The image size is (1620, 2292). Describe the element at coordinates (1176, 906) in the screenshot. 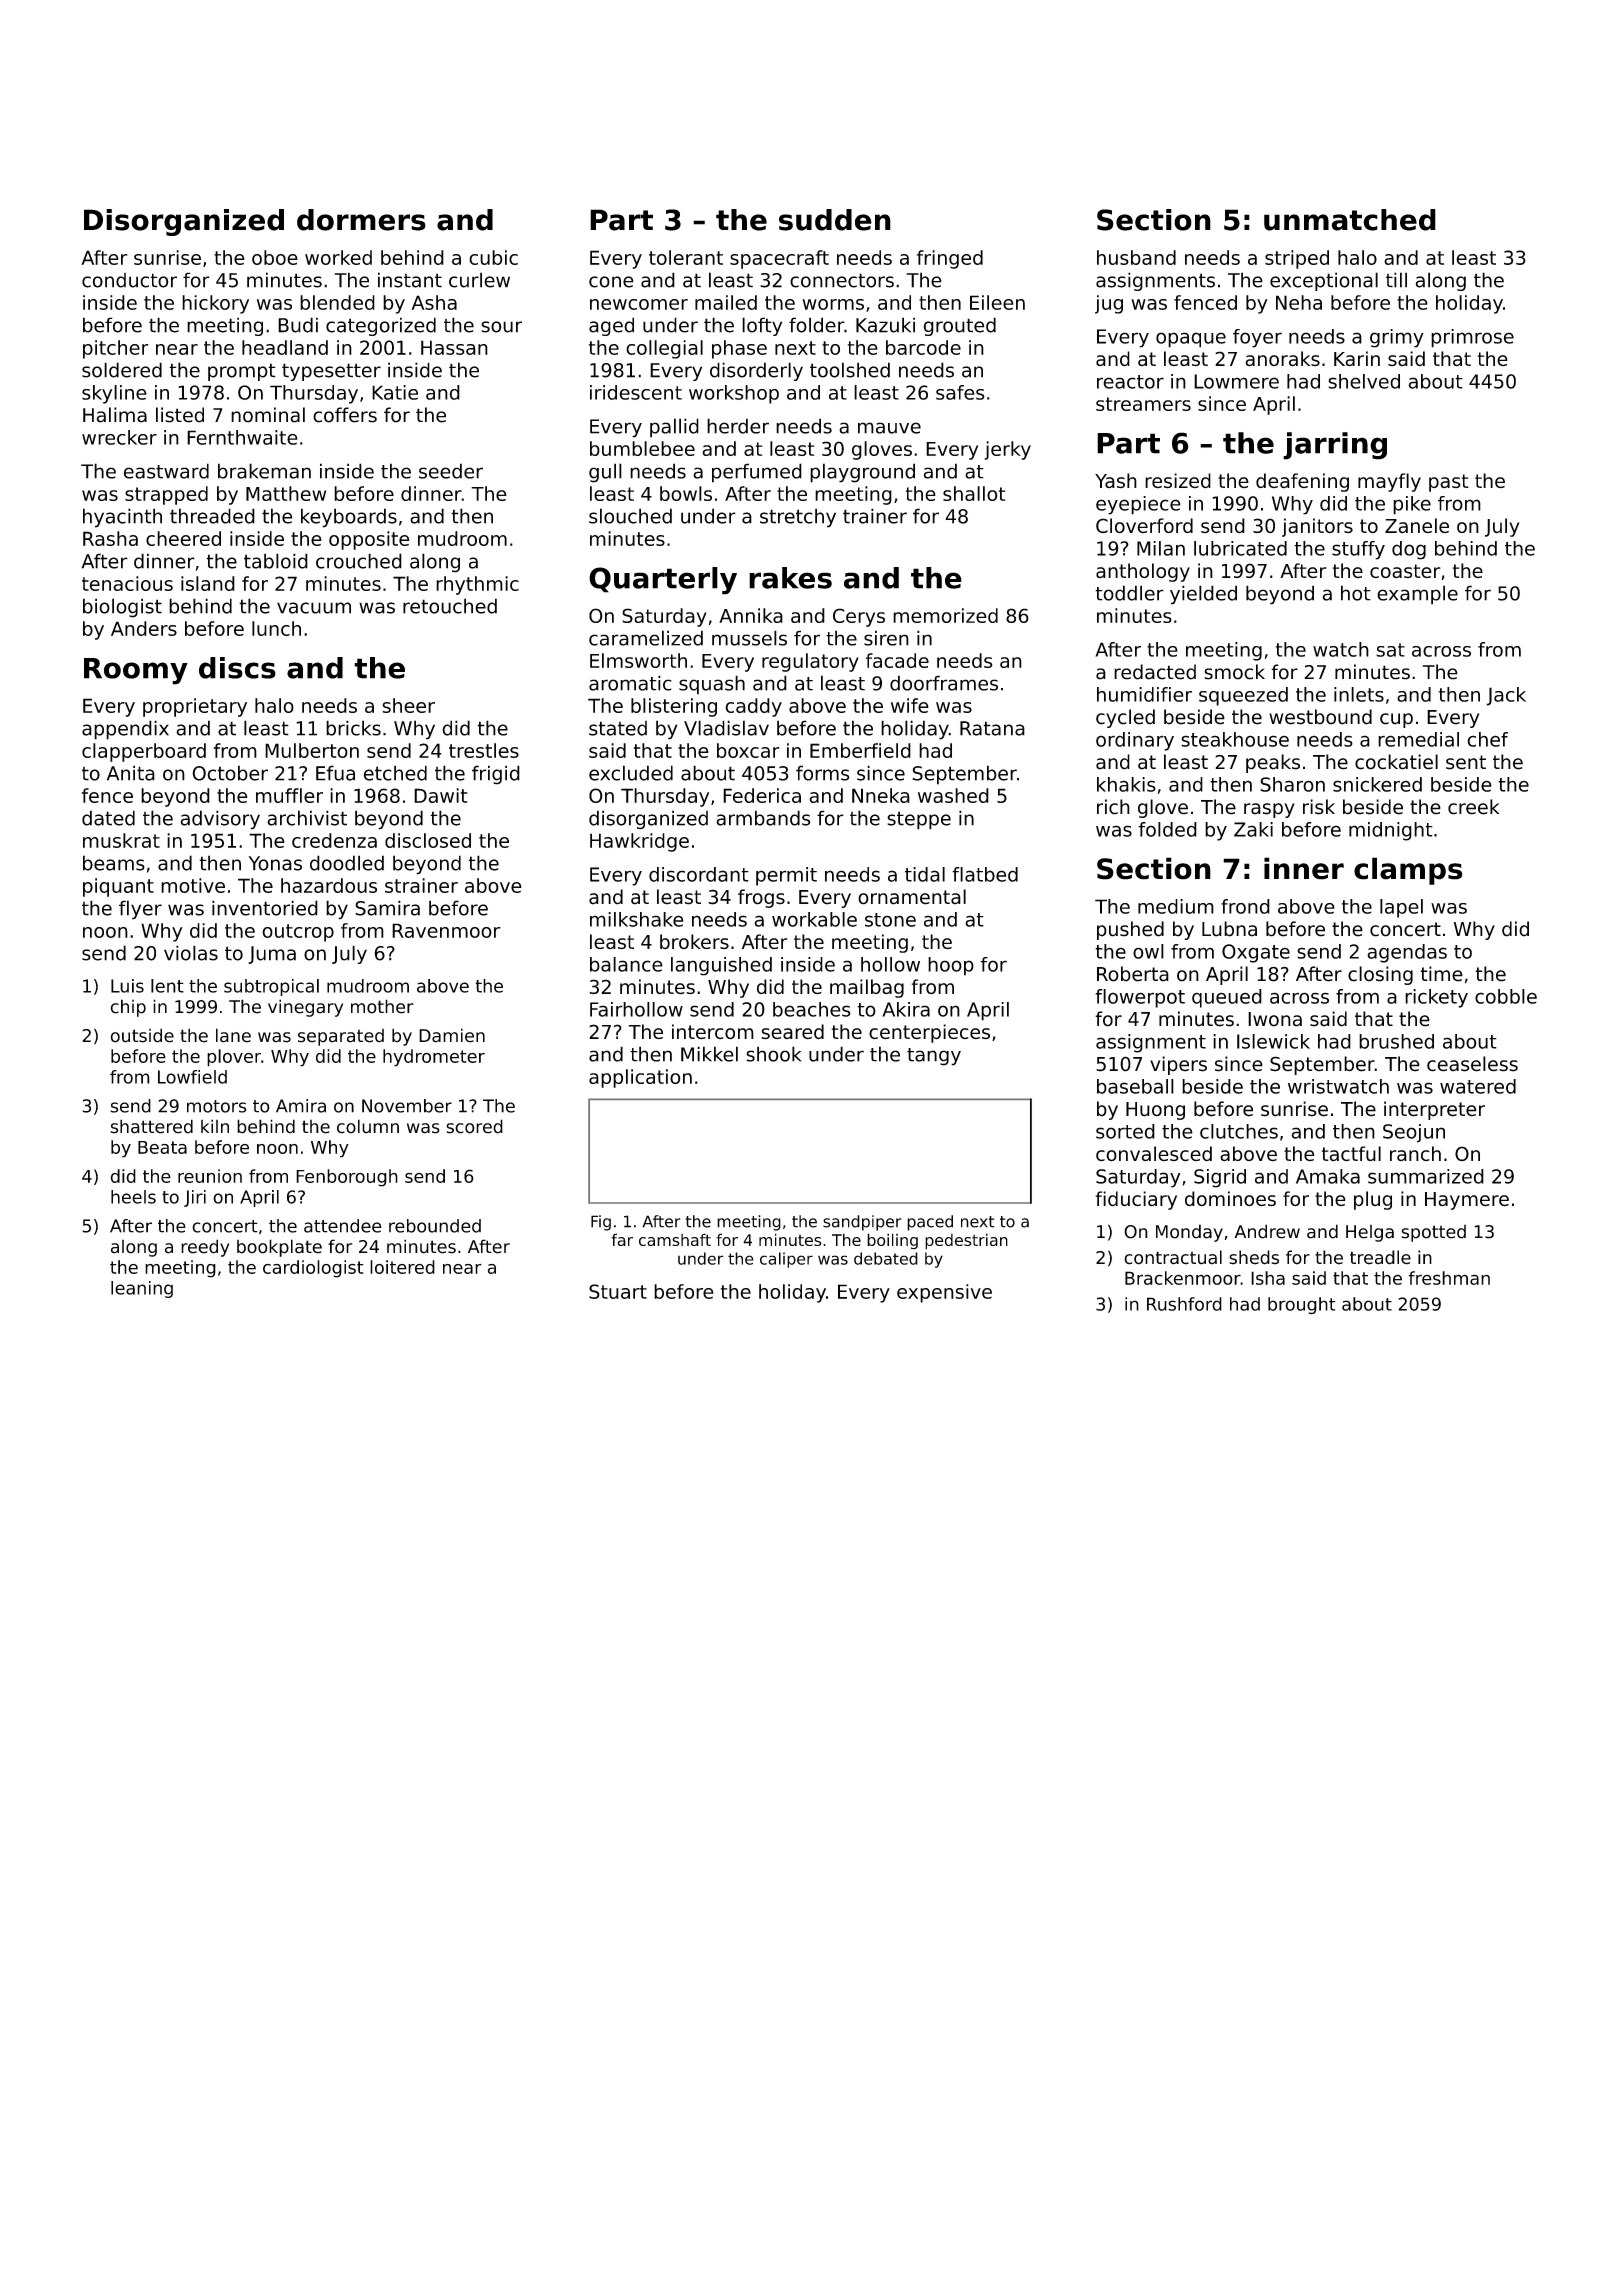

I see `medium` at that location.
